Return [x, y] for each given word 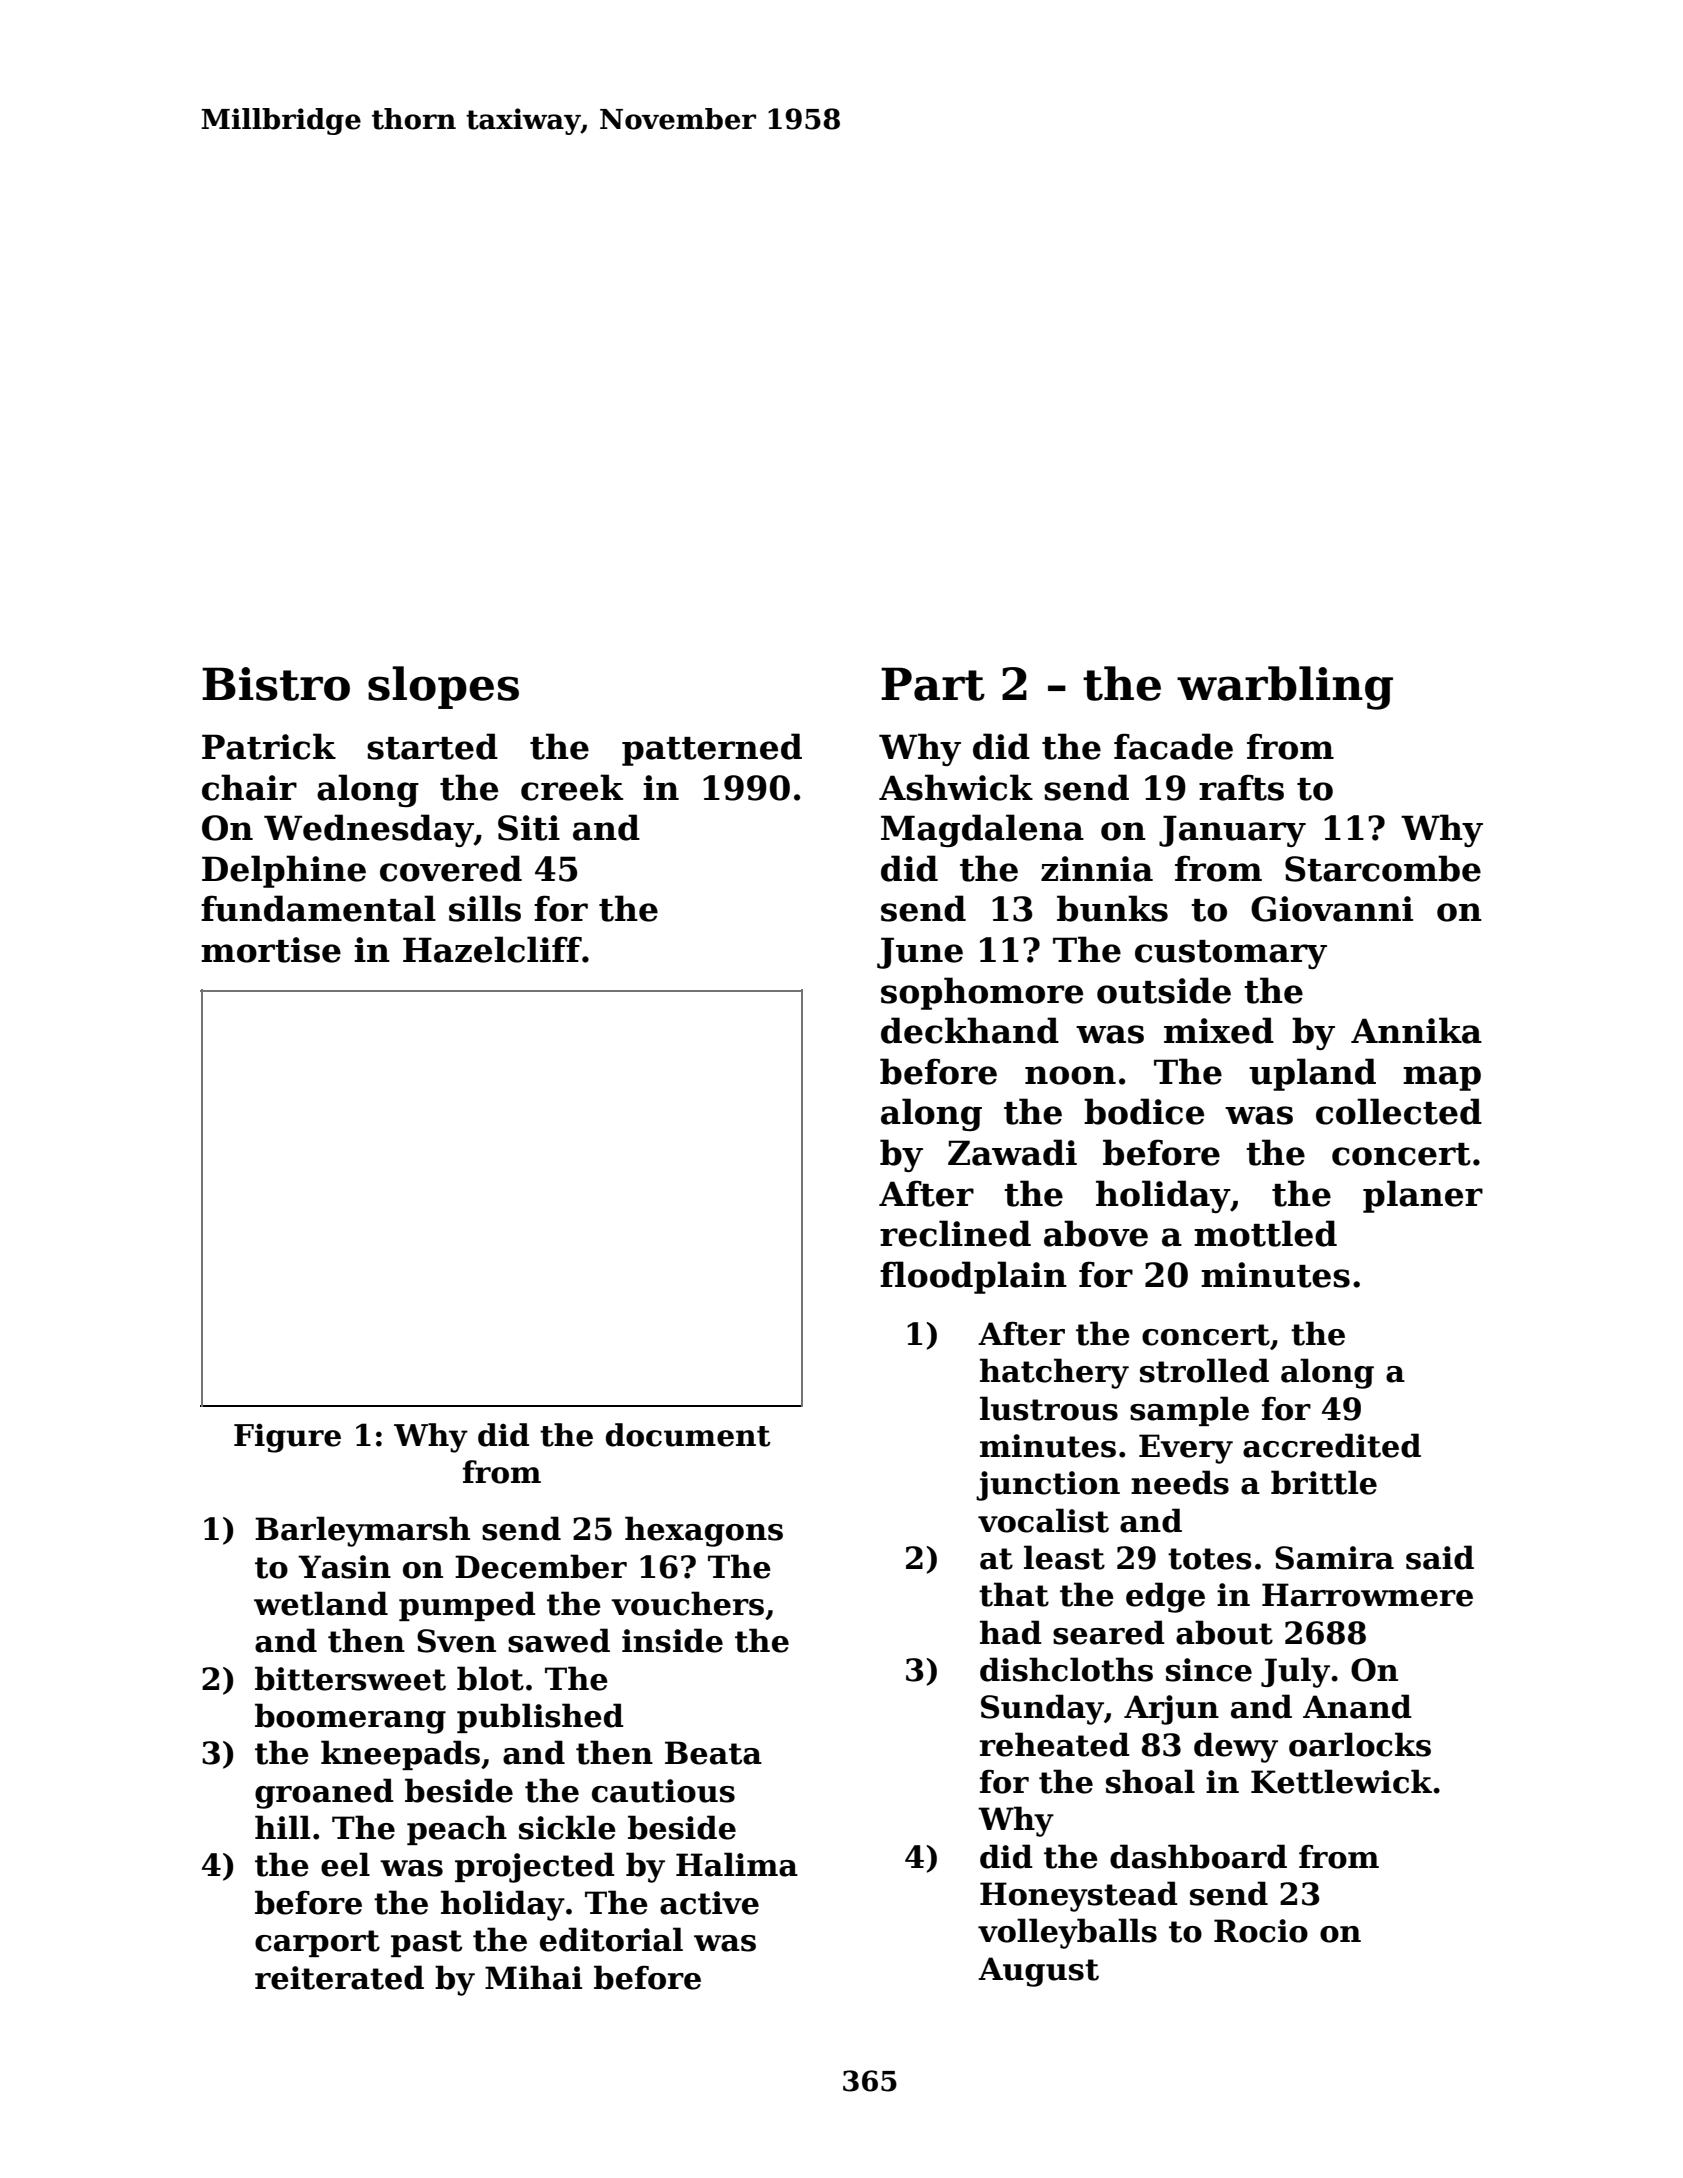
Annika [1416, 1030]
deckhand [970, 1030]
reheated [1055, 1744]
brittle [1324, 1482]
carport [317, 1943]
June [920, 953]
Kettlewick [1341, 1781]
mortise [271, 950]
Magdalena [982, 830]
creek [572, 787]
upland [1312, 1074]
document [688, 1435]
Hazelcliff [492, 949]
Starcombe [1383, 868]
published [540, 1718]
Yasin [344, 1567]
